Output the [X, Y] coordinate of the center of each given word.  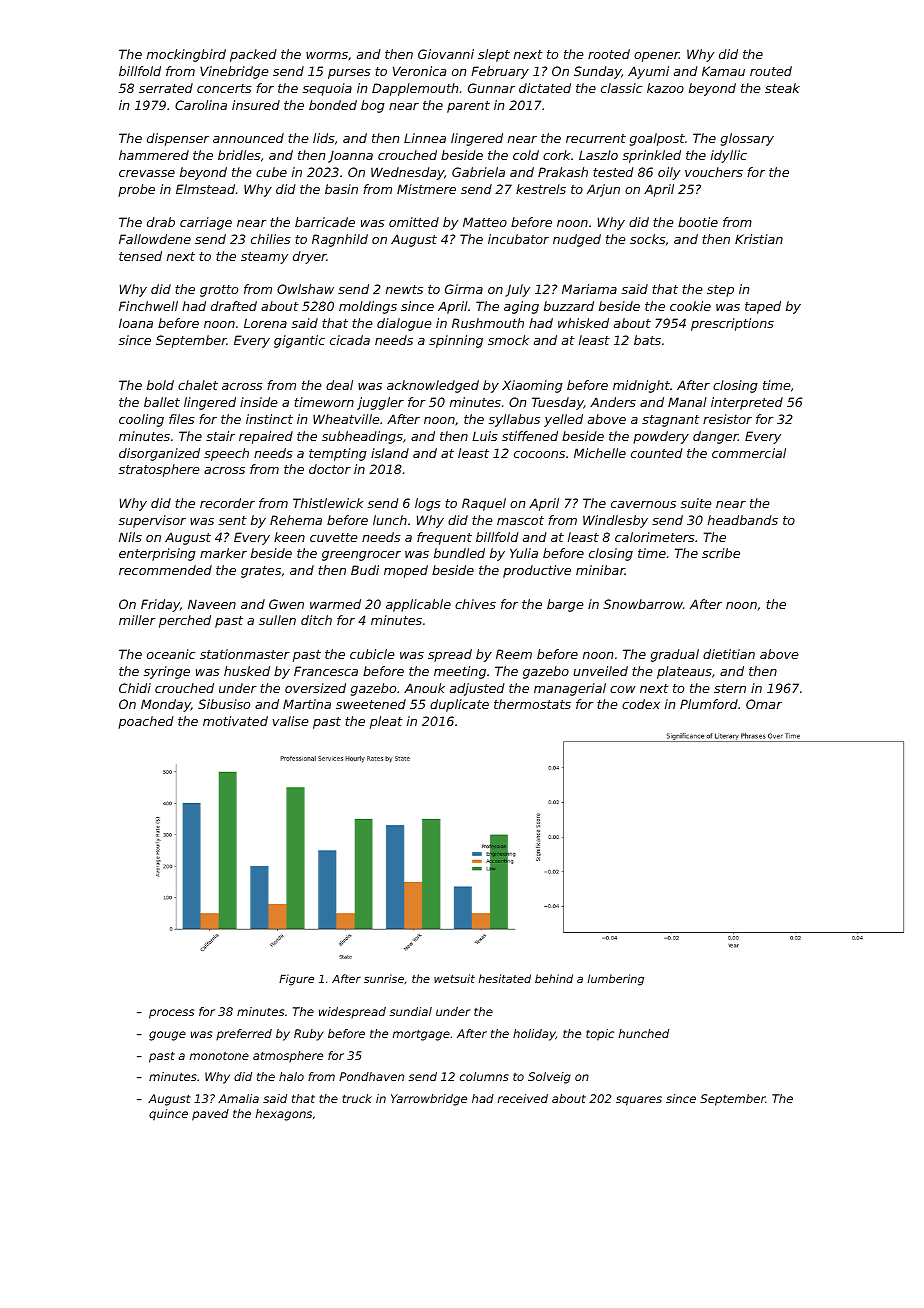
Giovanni [446, 54]
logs [428, 504]
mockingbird [186, 55]
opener [656, 57]
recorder [227, 503]
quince [168, 1115]
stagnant [671, 421]
